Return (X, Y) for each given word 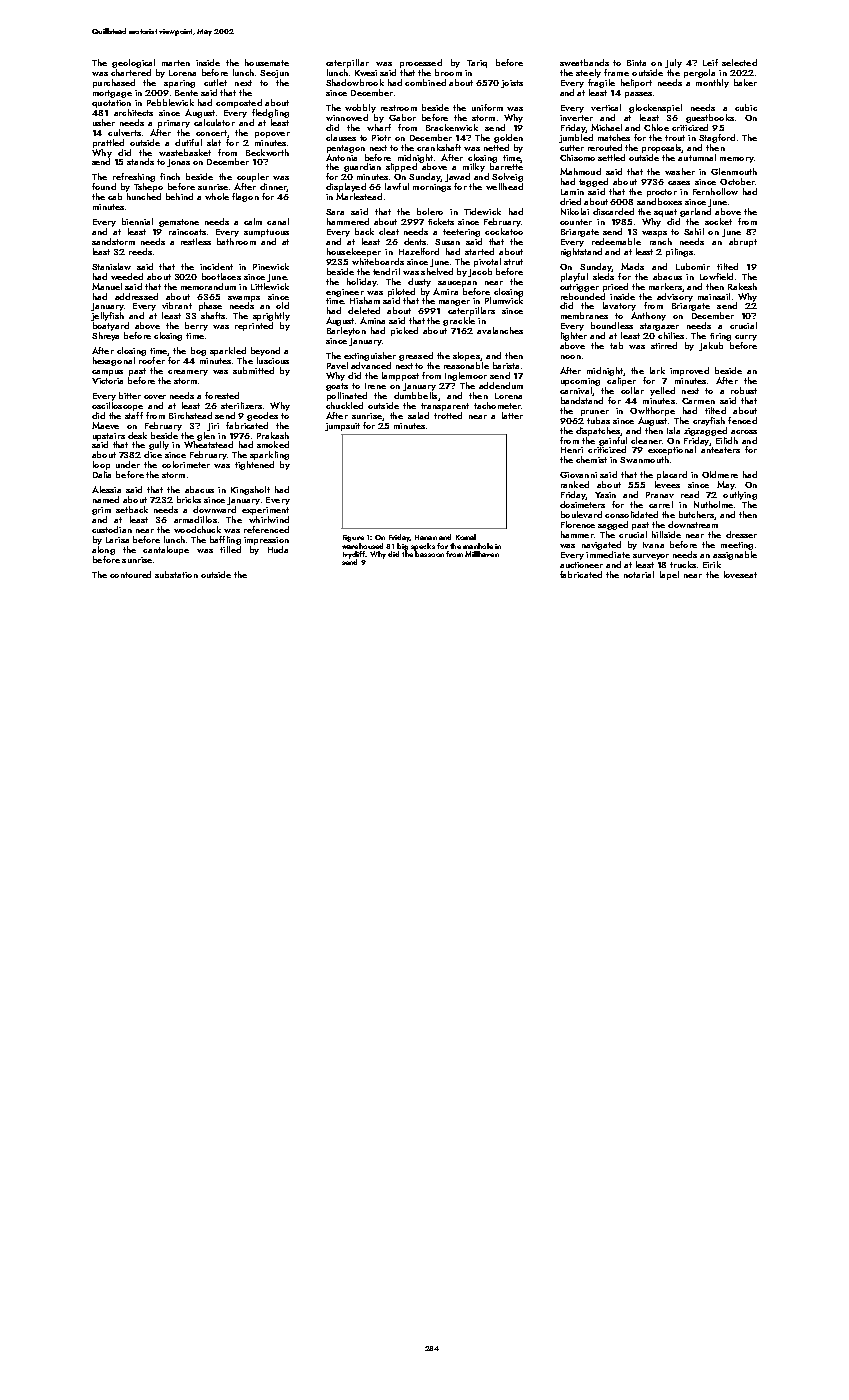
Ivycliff (354, 555)
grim (101, 511)
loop (101, 465)
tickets (441, 221)
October (737, 181)
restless (196, 241)
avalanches (500, 330)
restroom (399, 108)
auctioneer (581, 565)
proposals (662, 148)
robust (744, 390)
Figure (353, 538)
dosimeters (582, 504)
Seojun (274, 74)
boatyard (111, 326)
